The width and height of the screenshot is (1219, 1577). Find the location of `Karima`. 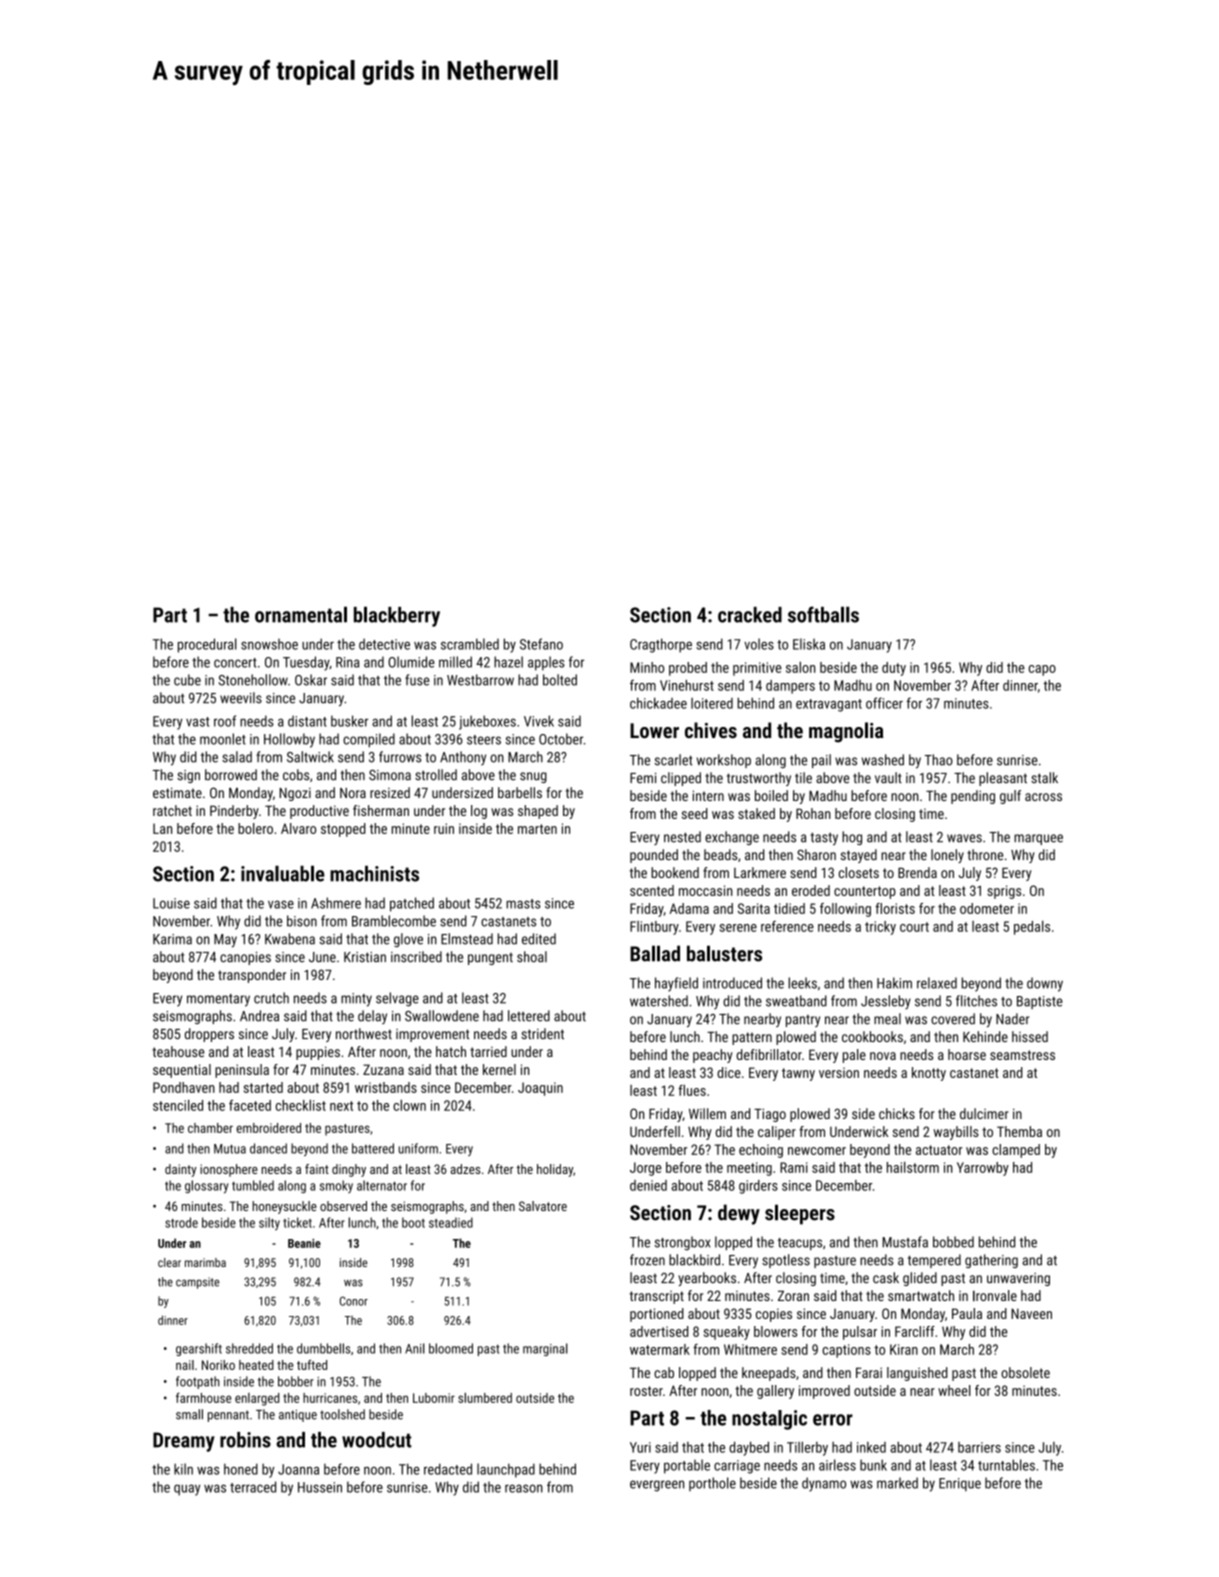

Karima is located at coordinates (172, 939).
